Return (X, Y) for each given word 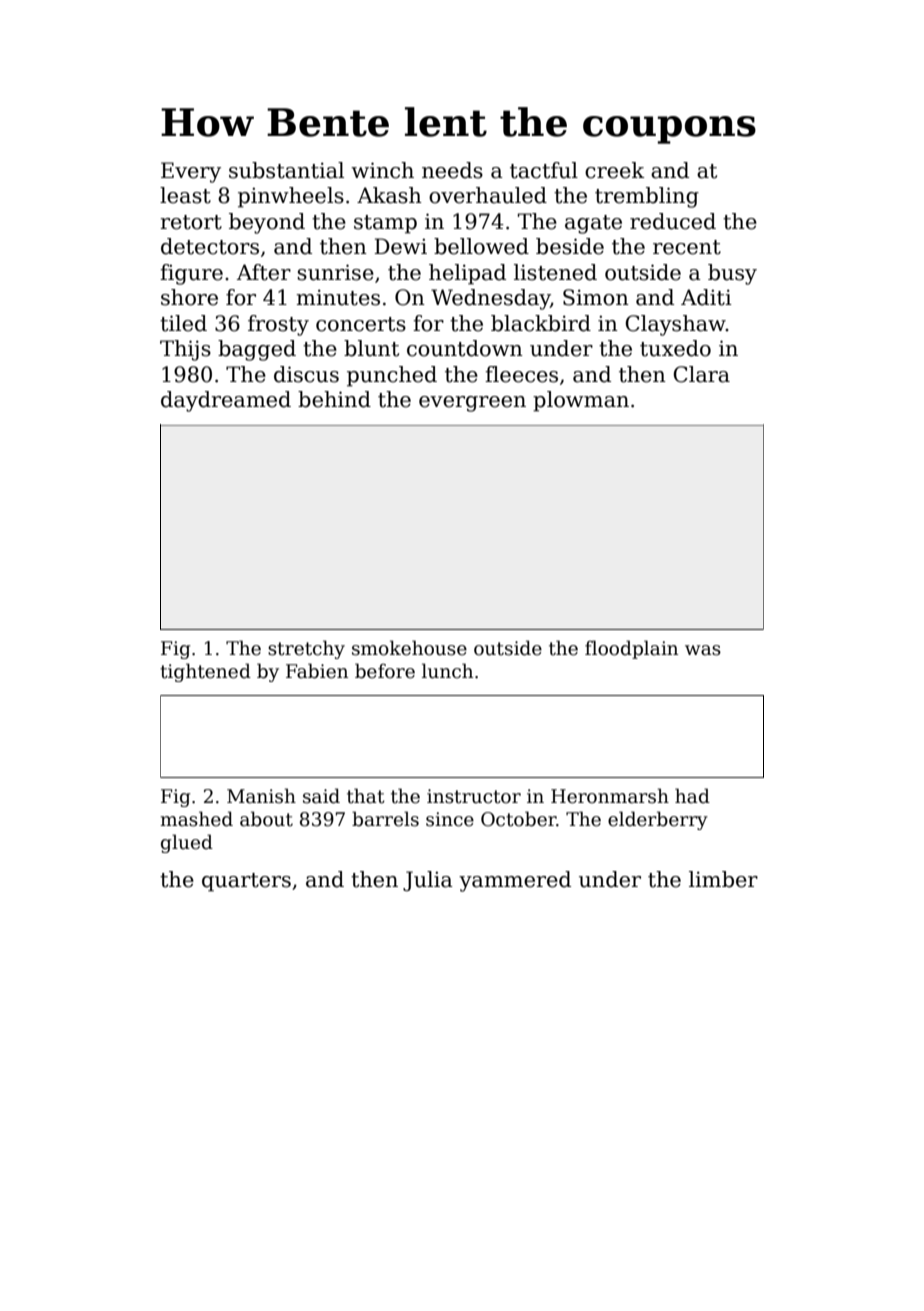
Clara (701, 374)
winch (382, 170)
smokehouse (409, 648)
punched (392, 376)
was (703, 650)
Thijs (185, 350)
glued (187, 843)
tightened (205, 672)
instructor (474, 796)
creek (615, 170)
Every (191, 172)
